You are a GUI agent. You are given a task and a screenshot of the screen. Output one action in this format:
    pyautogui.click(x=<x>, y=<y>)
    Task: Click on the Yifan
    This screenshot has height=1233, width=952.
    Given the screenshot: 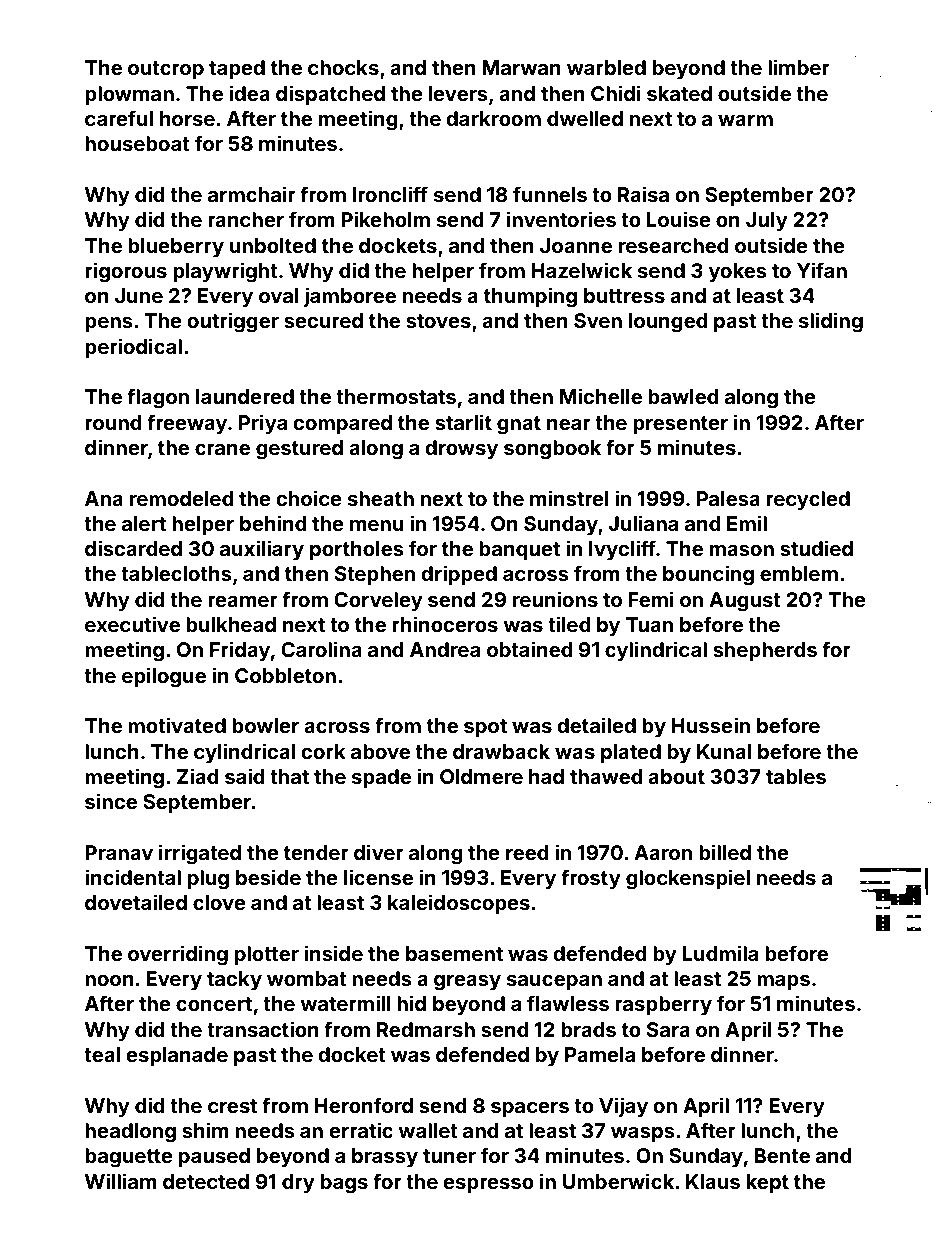 What is the action you would take?
    pyautogui.click(x=822, y=270)
